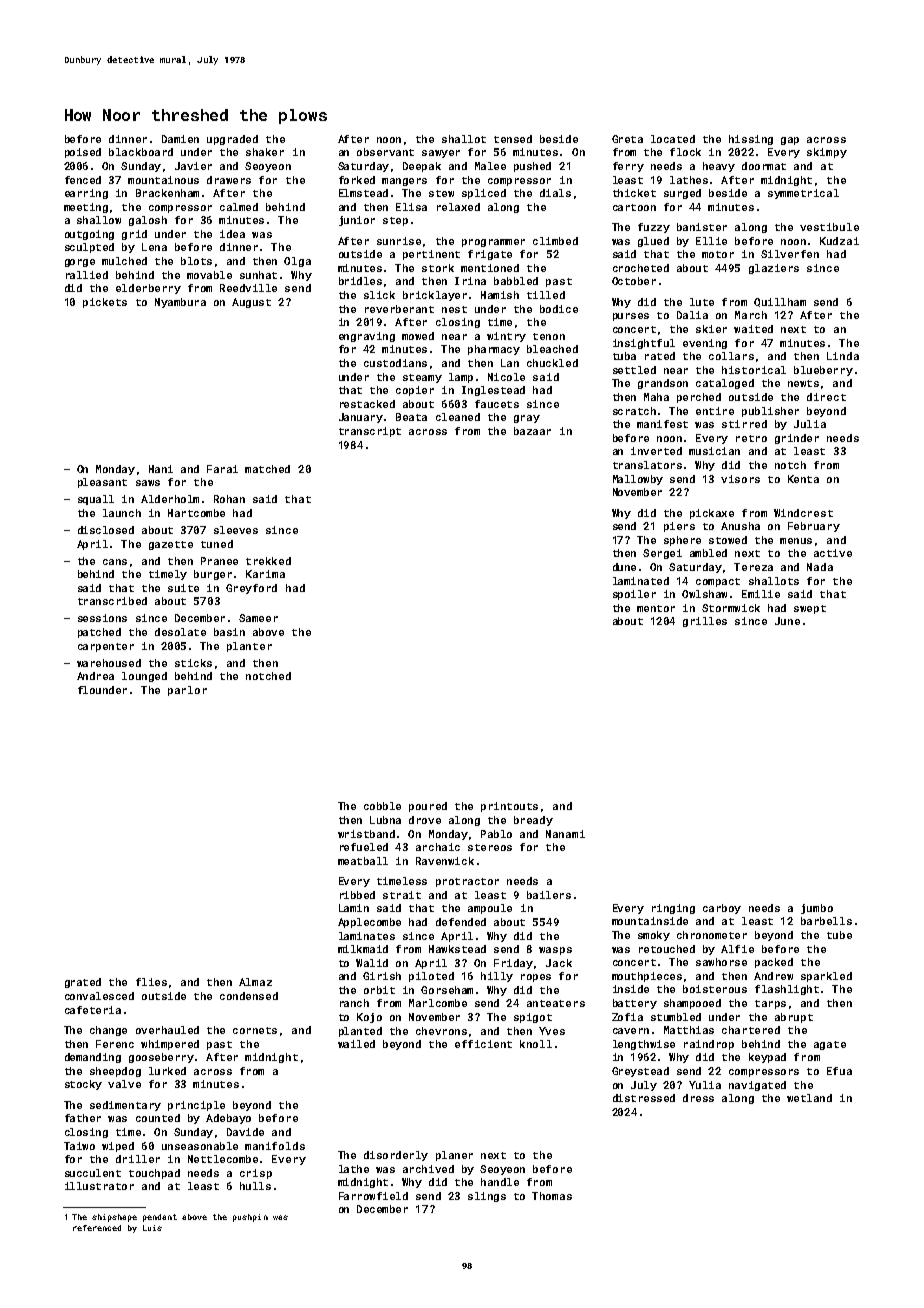 This image has width=924, height=1308. I want to click on transcript, so click(370, 432).
